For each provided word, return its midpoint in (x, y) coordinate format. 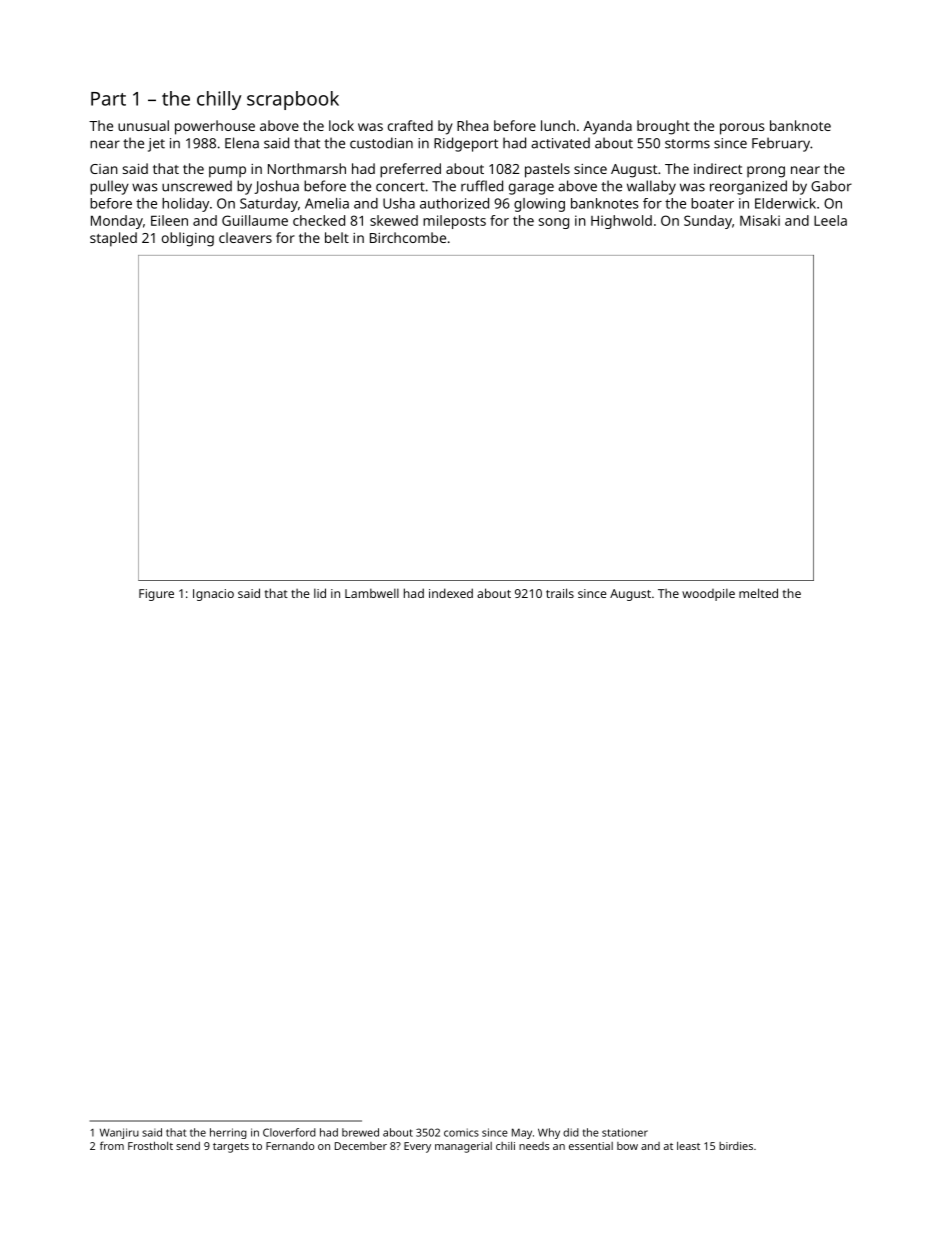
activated (560, 143)
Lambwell (372, 593)
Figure (156, 595)
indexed (451, 593)
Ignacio (213, 595)
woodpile (708, 594)
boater (712, 203)
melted (758, 593)
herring (228, 1133)
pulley (109, 187)
